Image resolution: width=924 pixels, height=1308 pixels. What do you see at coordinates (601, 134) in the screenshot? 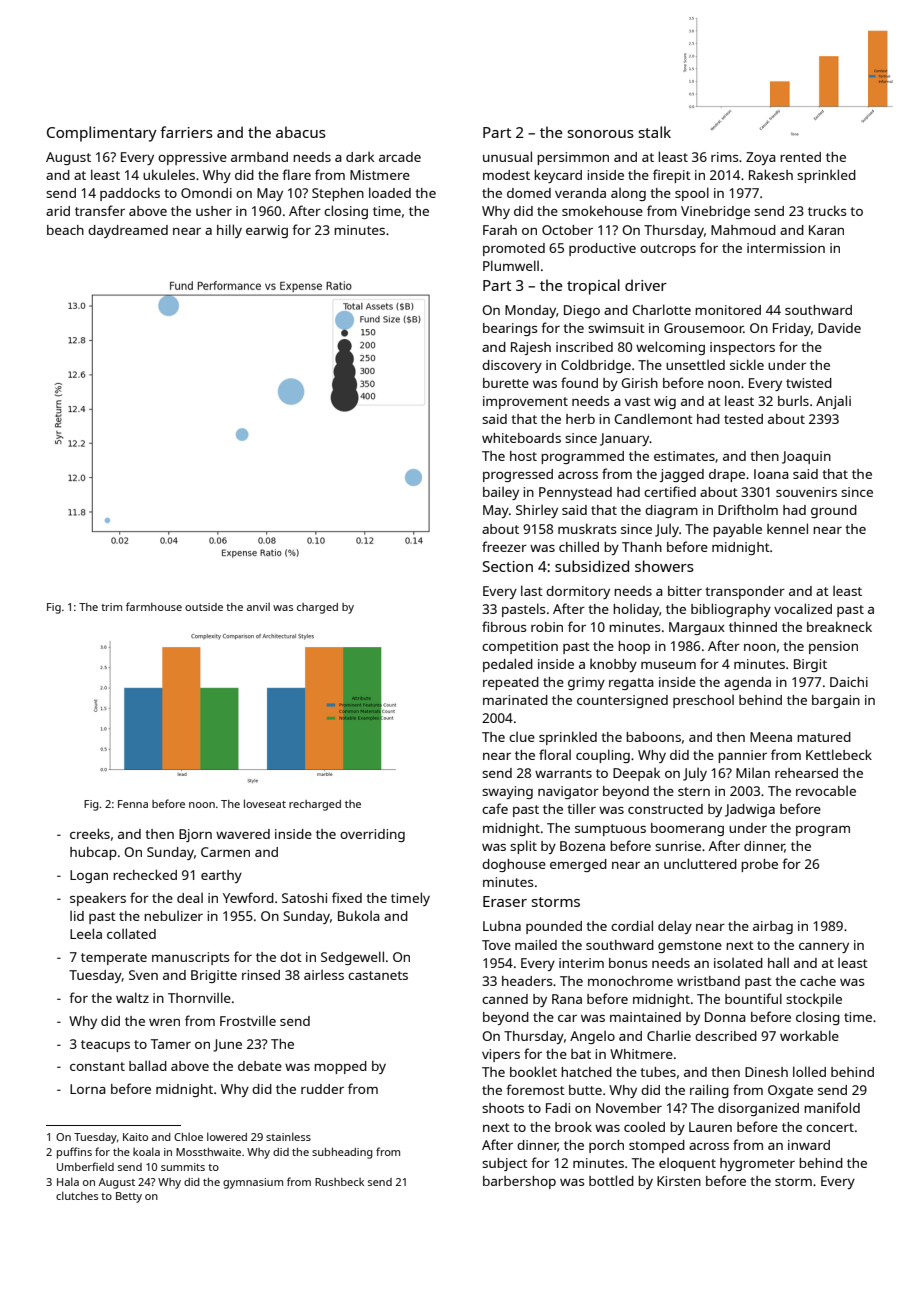
I see `sonorous` at bounding box center [601, 134].
